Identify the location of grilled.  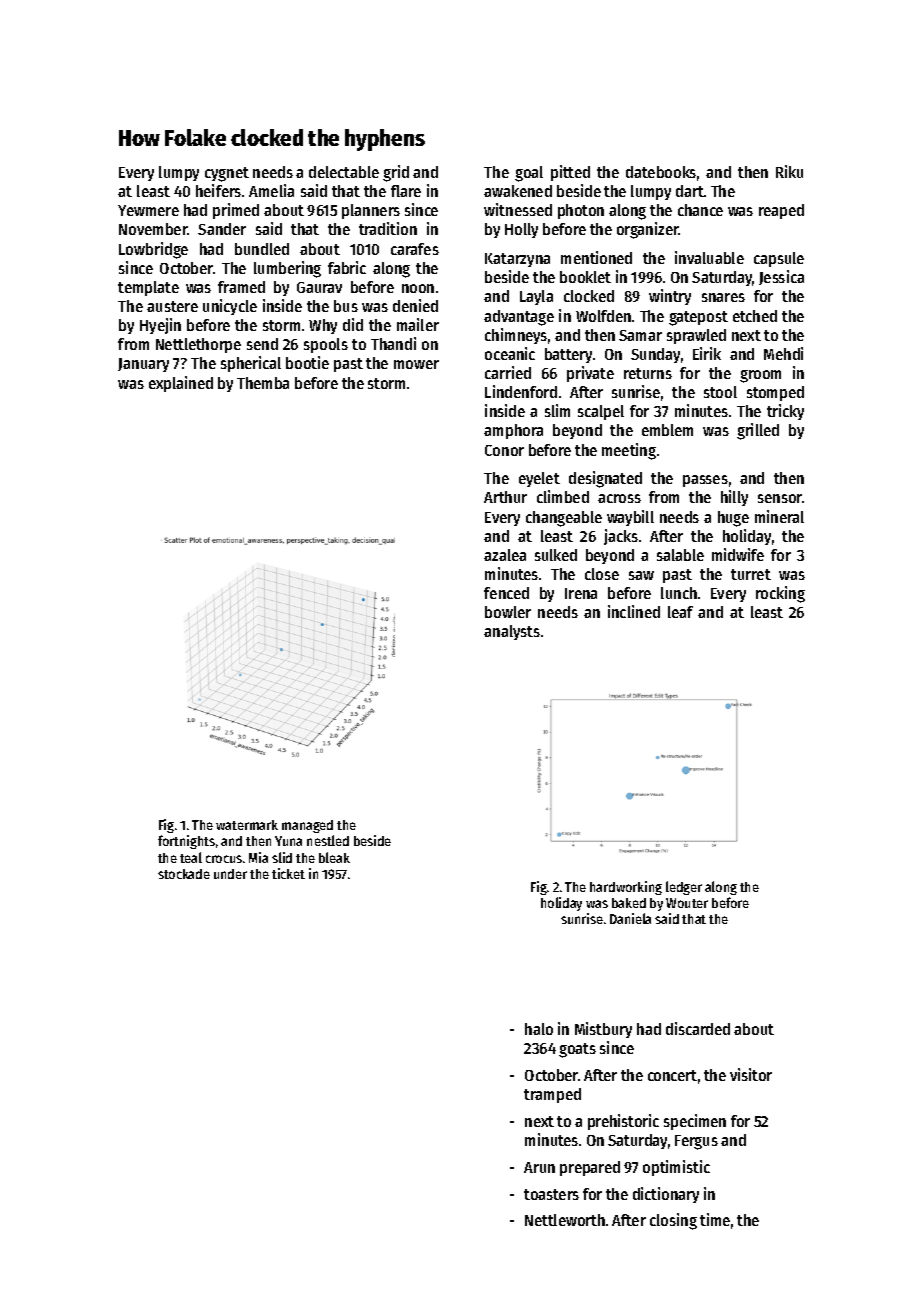
(758, 431).
